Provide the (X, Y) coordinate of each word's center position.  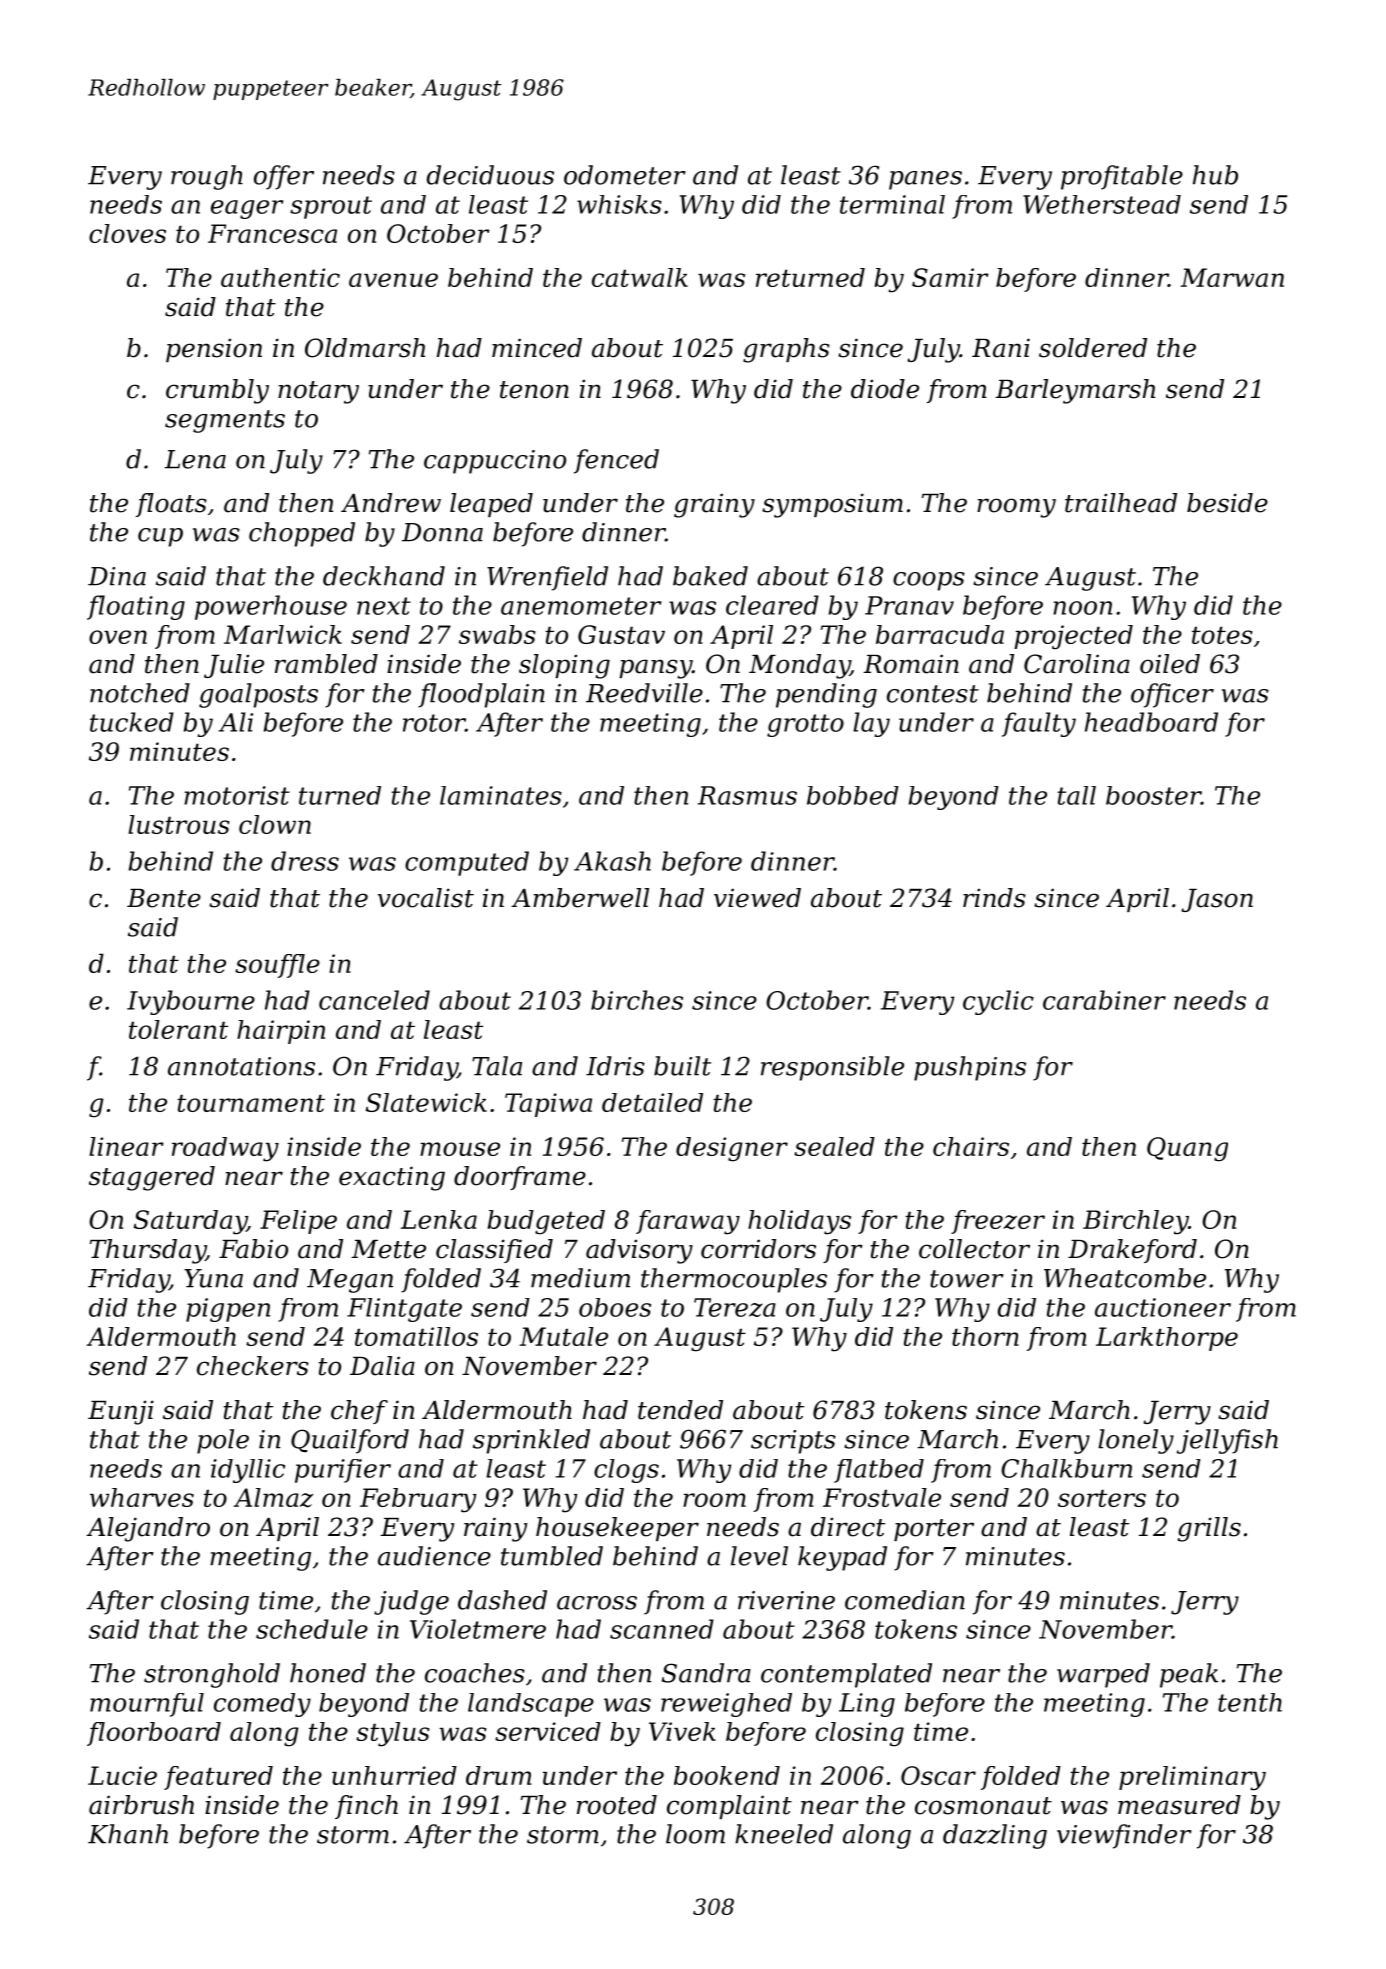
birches (637, 1000)
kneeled (784, 1834)
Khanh (128, 1834)
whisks (619, 204)
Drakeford (1132, 1251)
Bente (164, 898)
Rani (1001, 348)
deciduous (490, 175)
